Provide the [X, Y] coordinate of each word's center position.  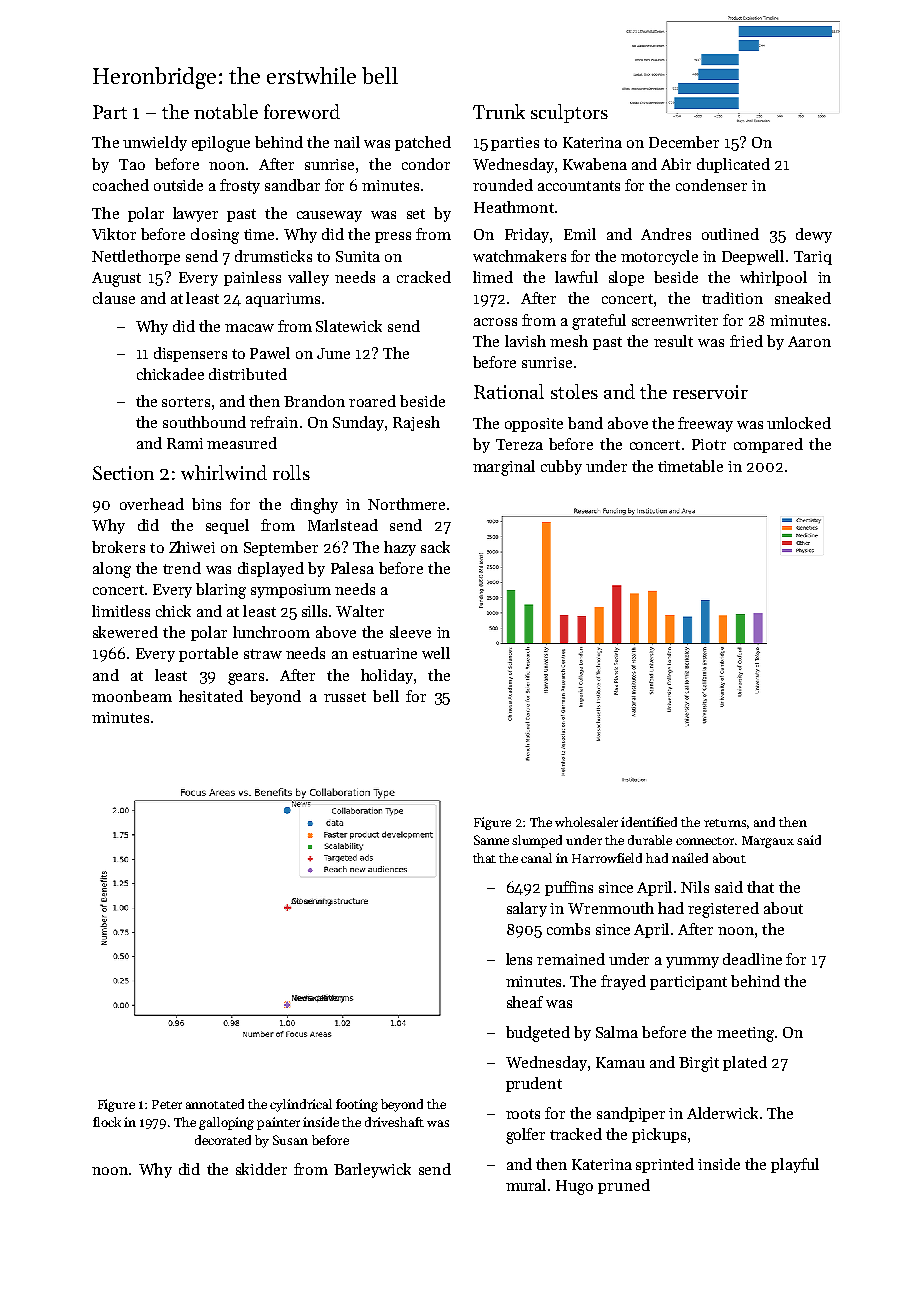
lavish [525, 341]
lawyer [195, 214]
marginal [504, 468]
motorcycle [659, 257]
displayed [271, 569]
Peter [167, 1104]
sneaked [803, 298]
